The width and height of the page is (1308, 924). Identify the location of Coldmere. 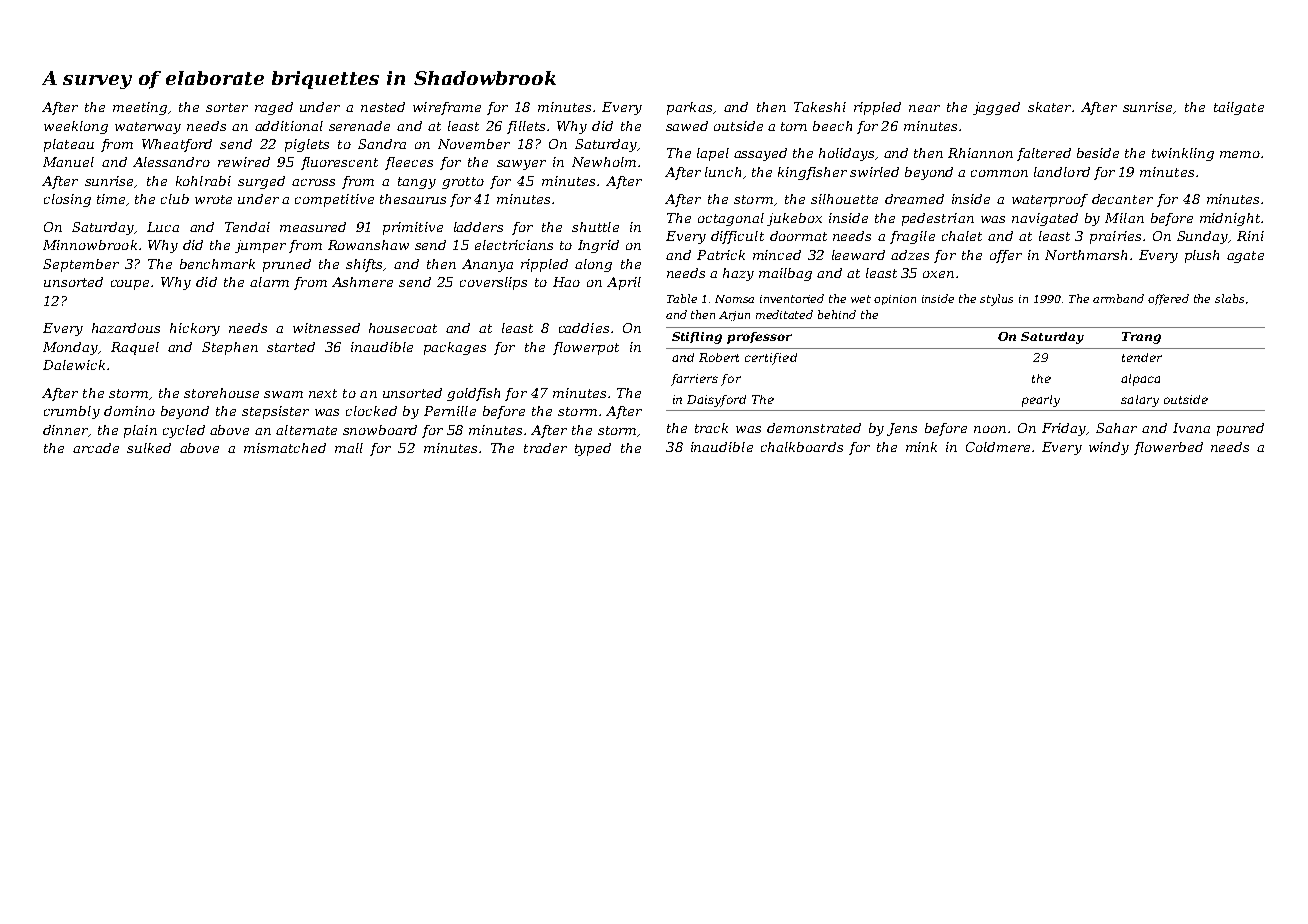
(998, 447).
